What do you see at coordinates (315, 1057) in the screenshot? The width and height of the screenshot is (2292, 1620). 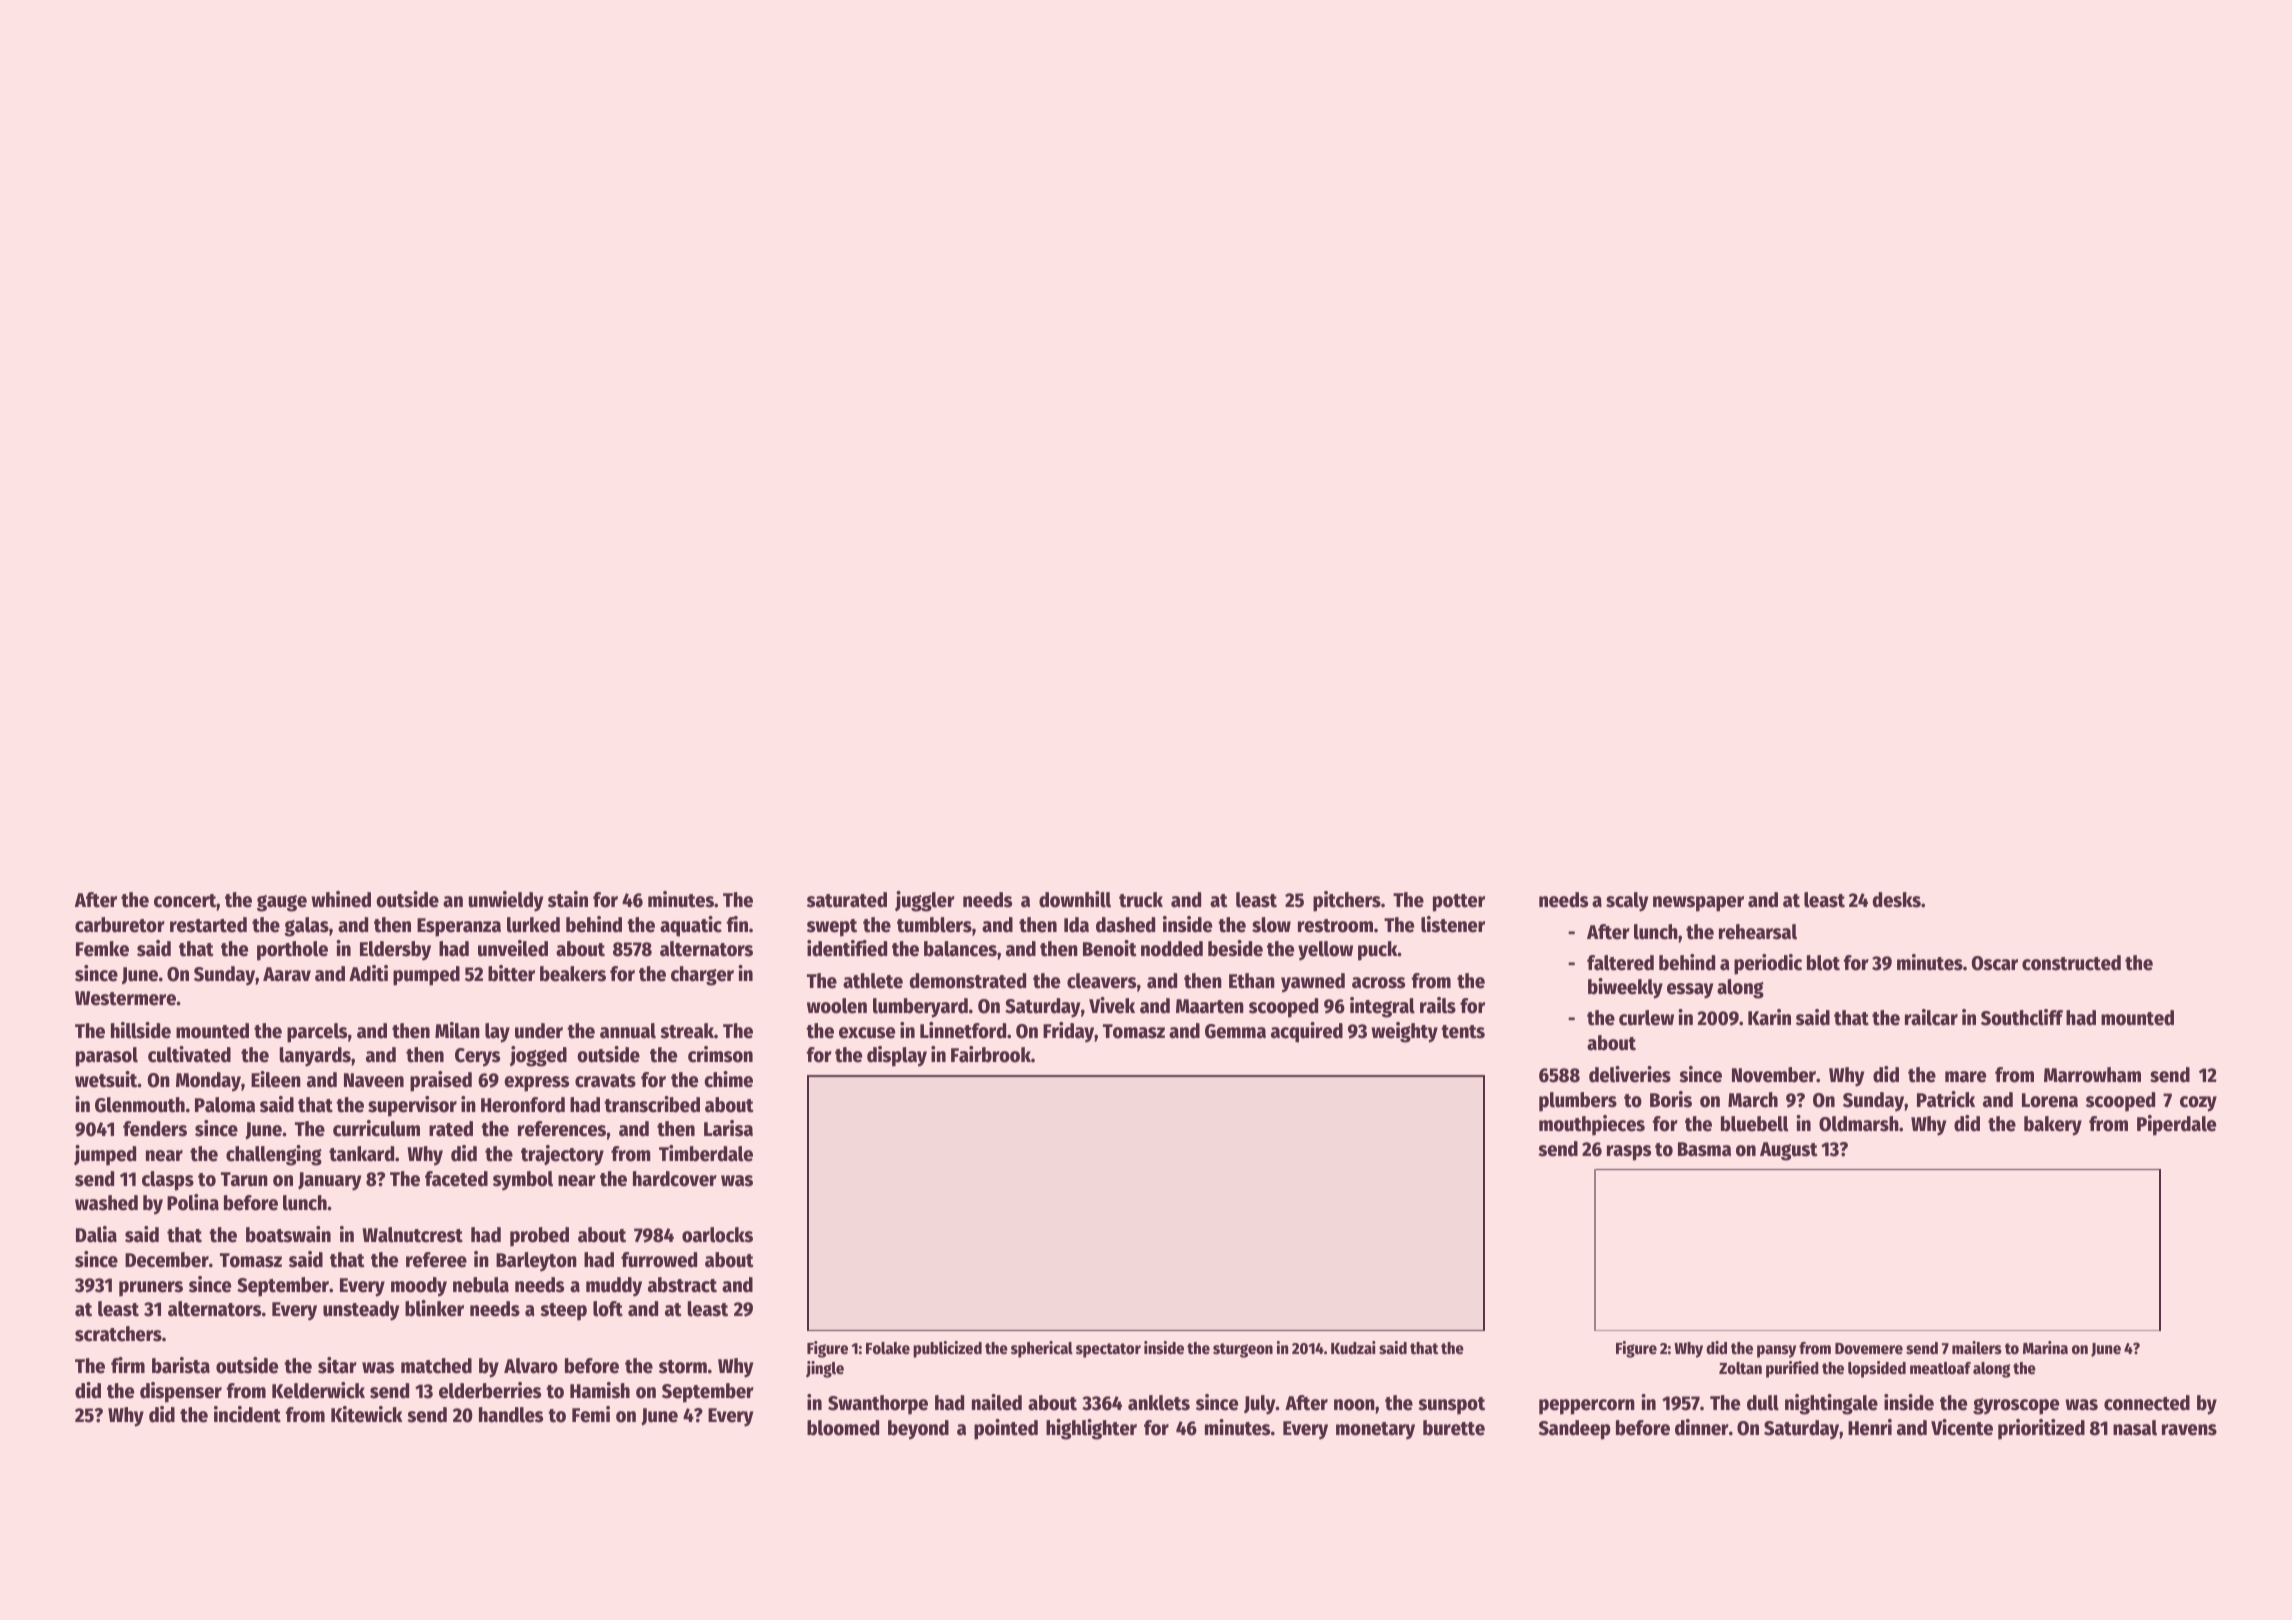 I see `lanyards` at bounding box center [315, 1057].
